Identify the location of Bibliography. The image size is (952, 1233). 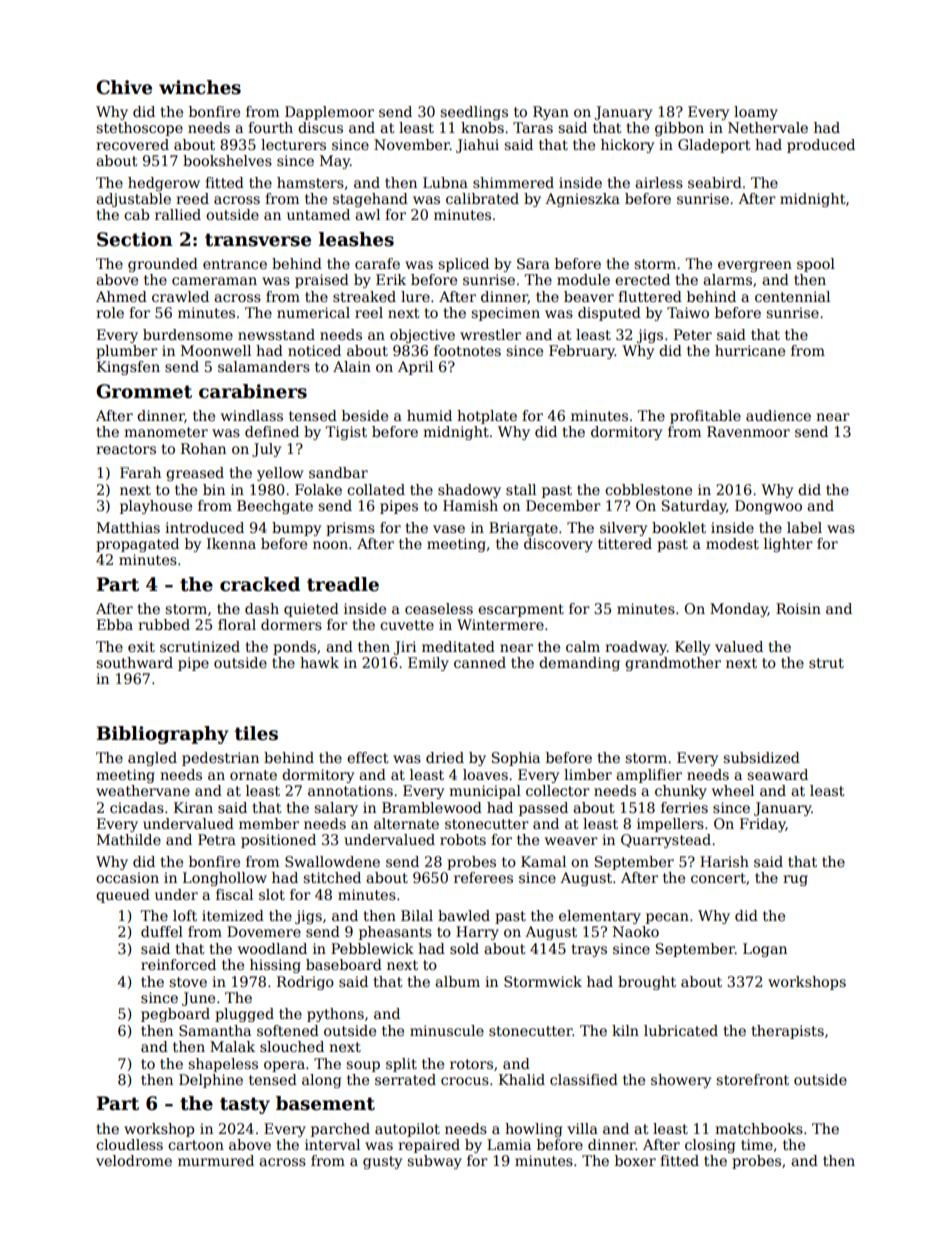
(163, 735).
